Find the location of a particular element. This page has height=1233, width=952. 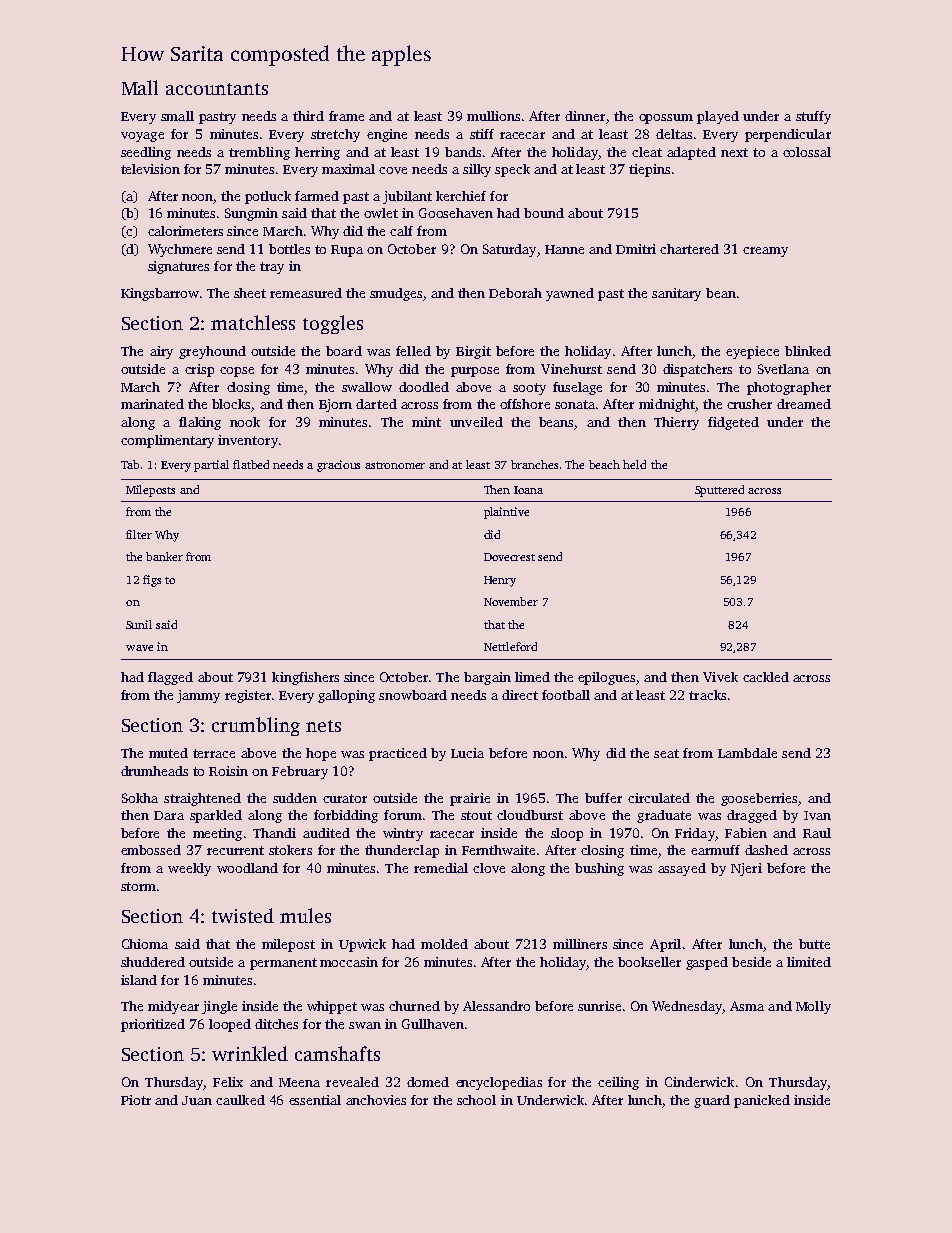

epilogues is located at coordinates (606, 678).
